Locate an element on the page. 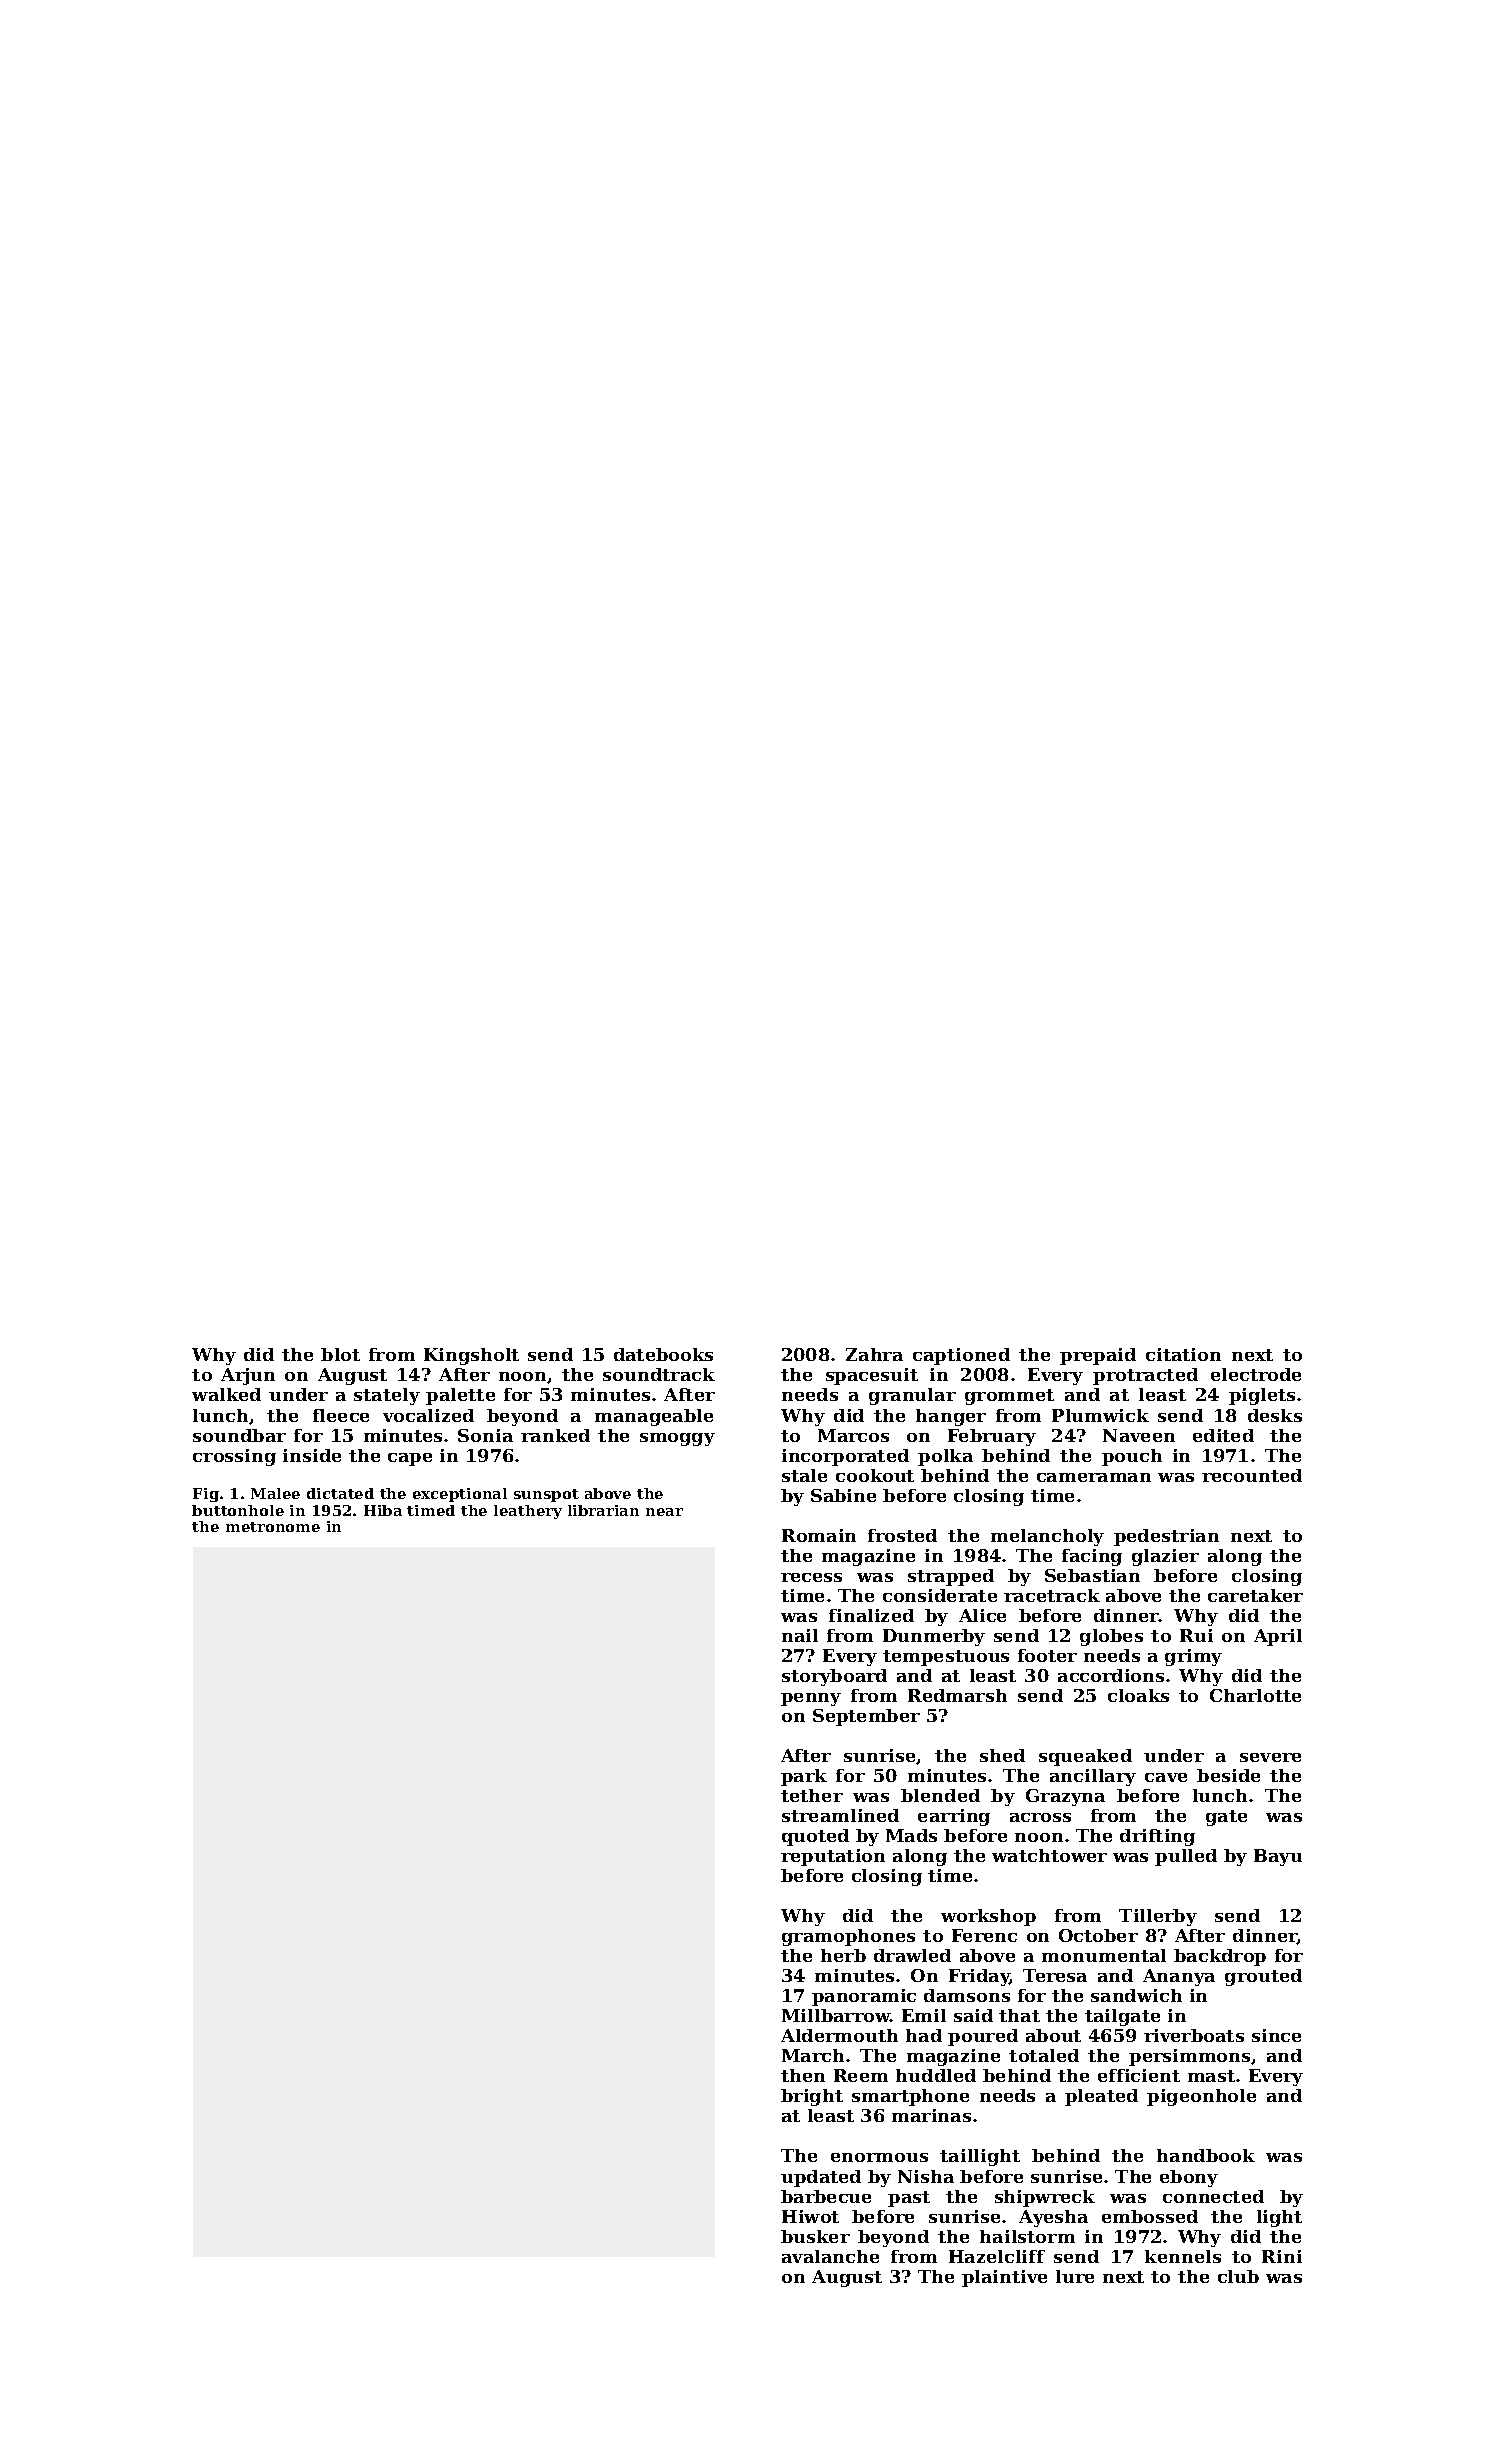 This image has height=2464, width=1496. bright is located at coordinates (812, 2097).
